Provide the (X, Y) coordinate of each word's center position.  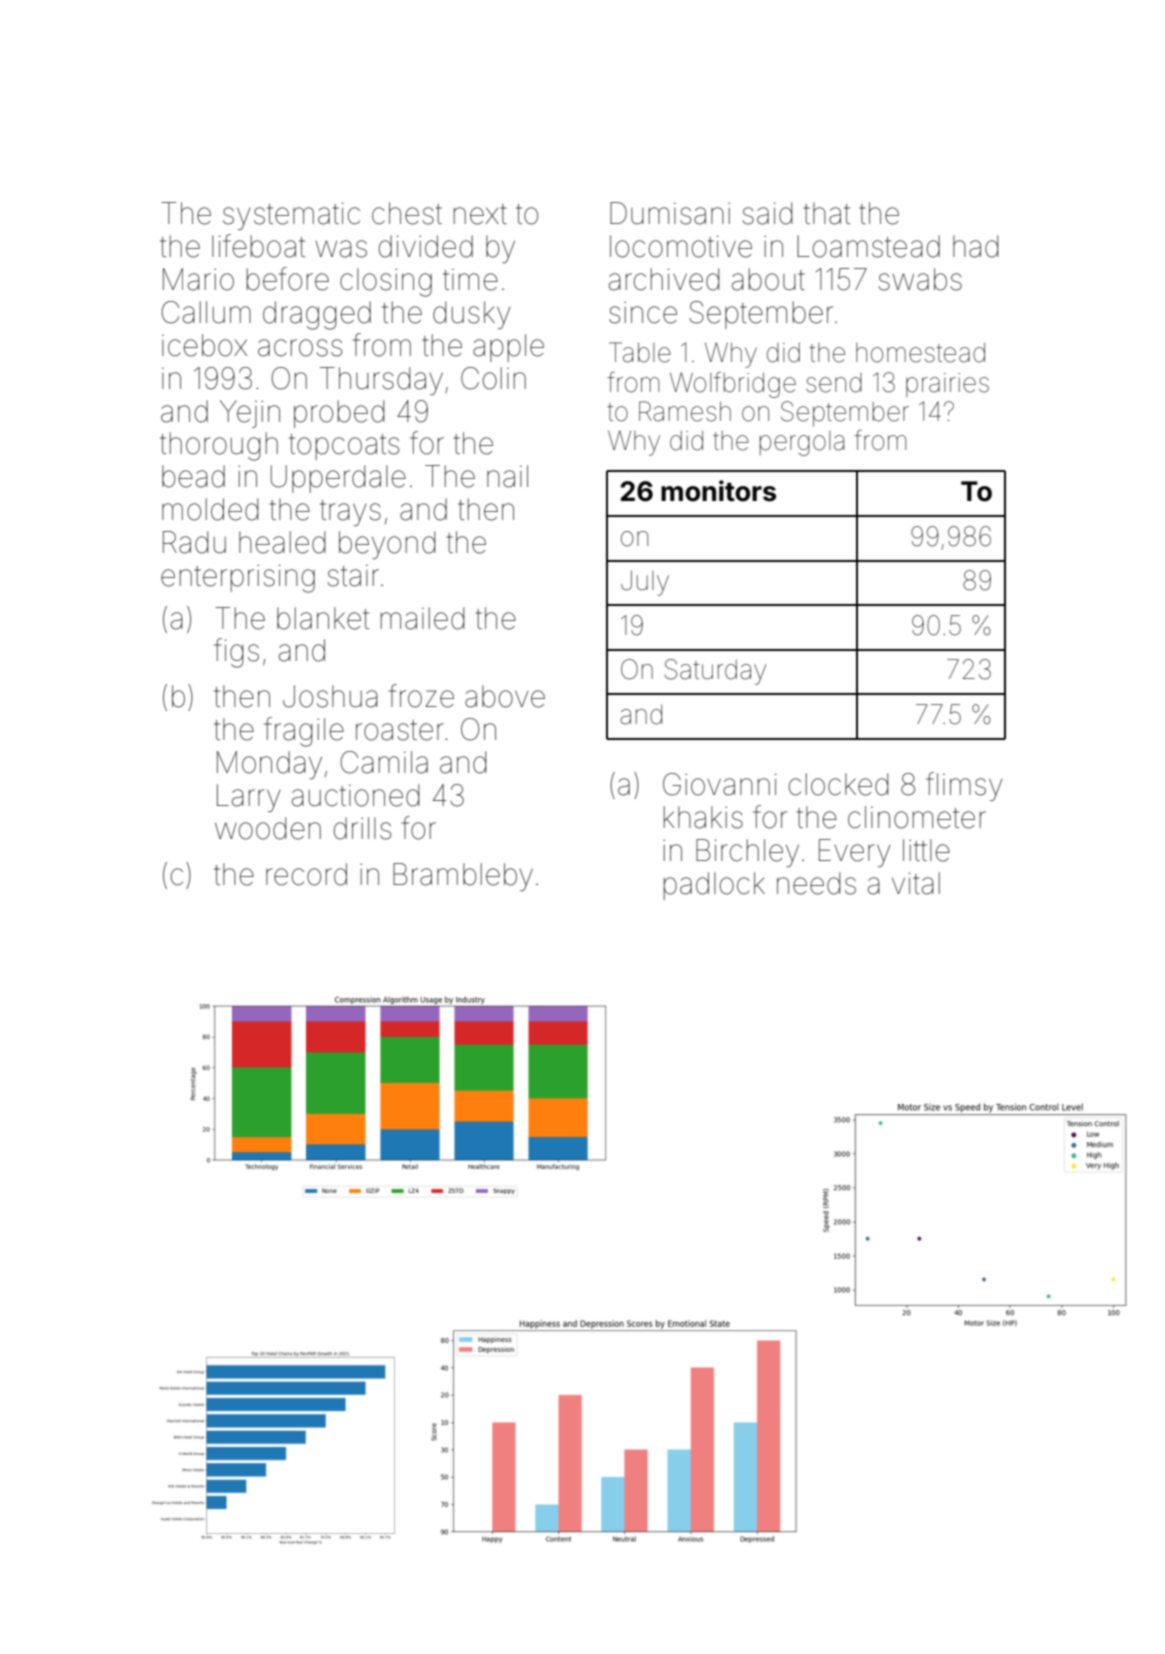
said (767, 213)
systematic (291, 216)
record (306, 874)
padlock (714, 886)
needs (816, 883)
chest (407, 213)
